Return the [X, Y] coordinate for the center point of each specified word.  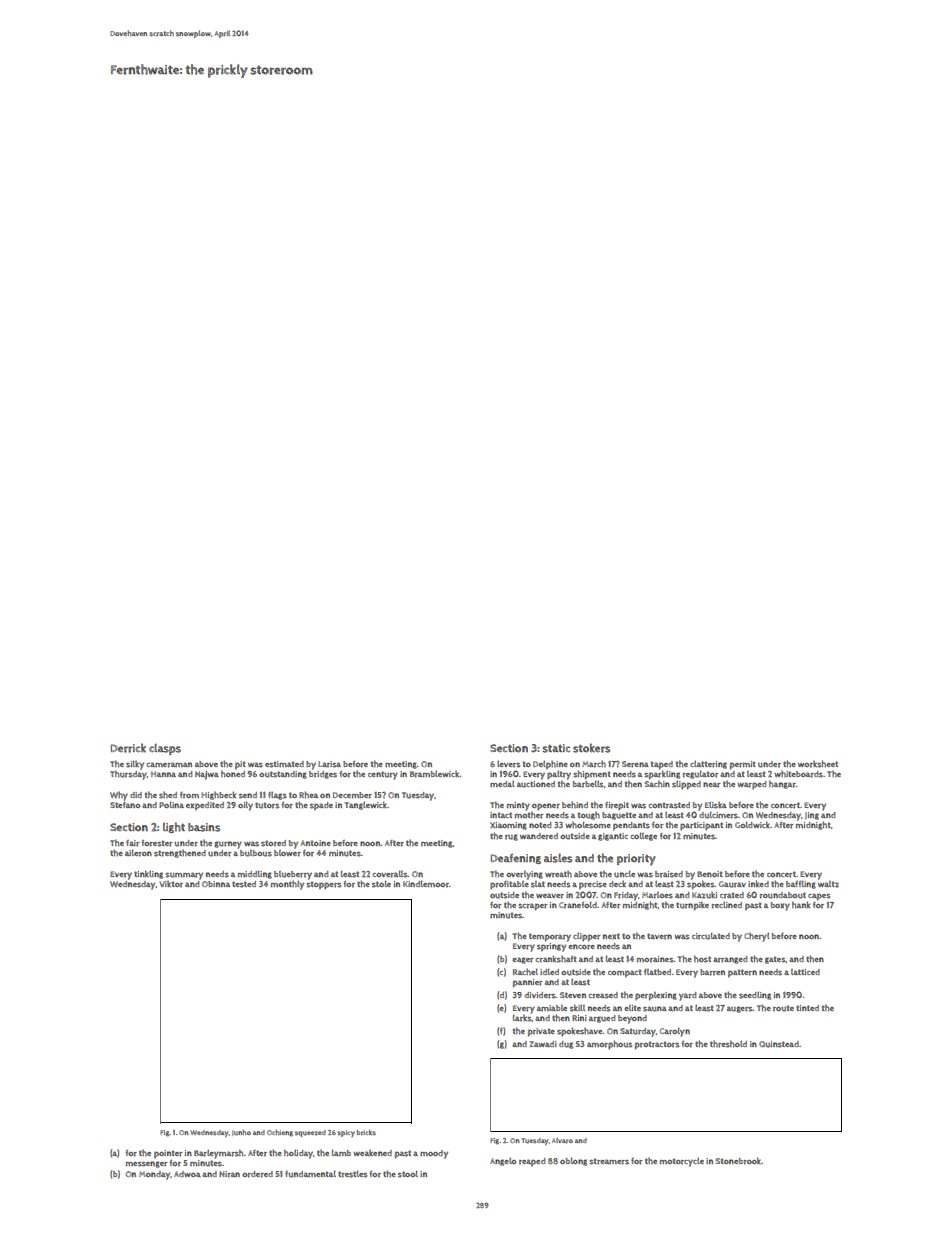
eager [523, 960]
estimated [284, 764]
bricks [366, 1132]
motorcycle [682, 1162]
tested [244, 884]
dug [566, 1045]
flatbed [657, 972]
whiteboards [798, 774]
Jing [812, 816]
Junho [241, 1132]
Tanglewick [366, 805]
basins [204, 827]
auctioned [536, 784]
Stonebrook [738, 1161]
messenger [147, 1164]
